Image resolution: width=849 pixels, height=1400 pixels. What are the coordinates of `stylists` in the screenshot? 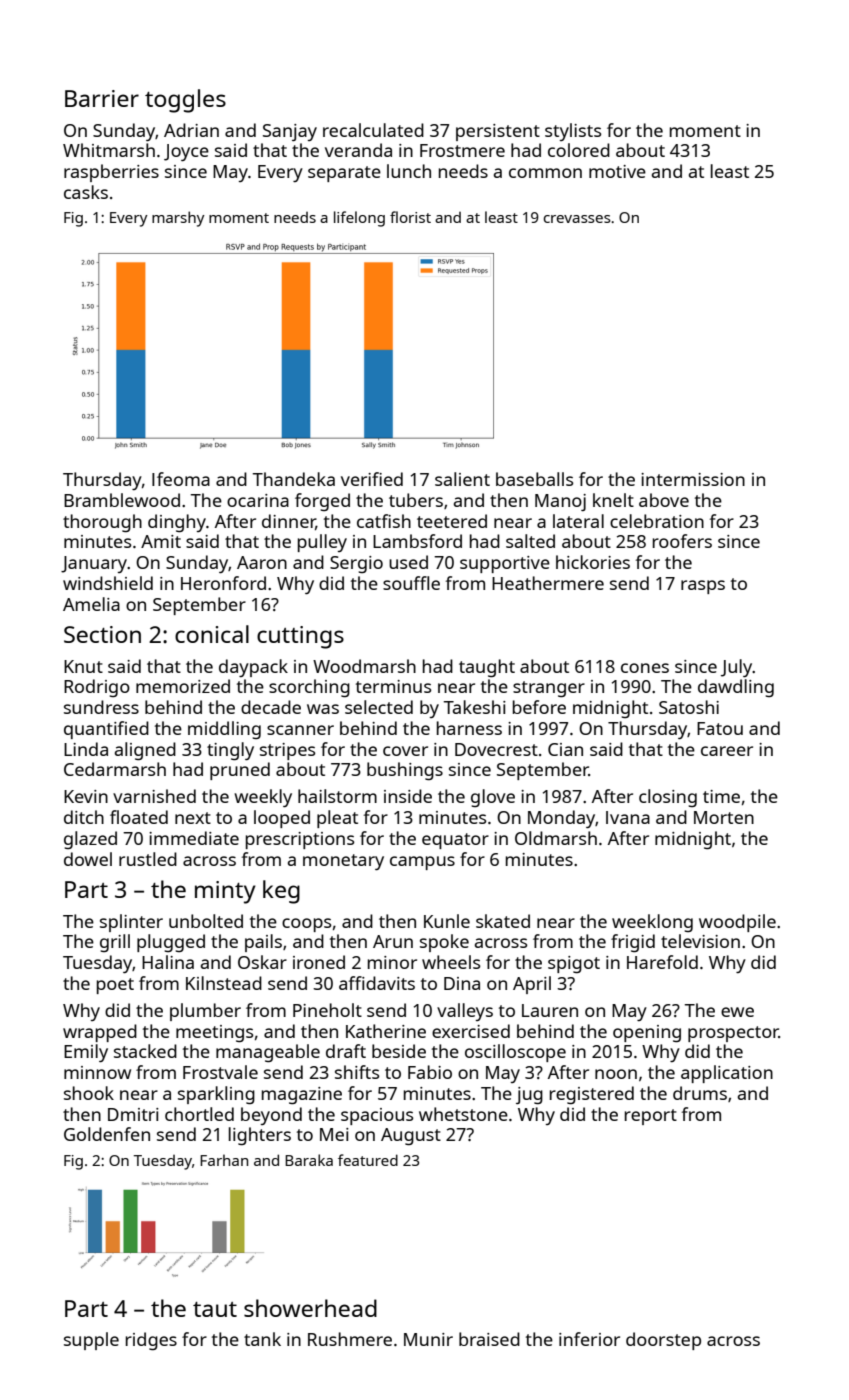 It's located at (573, 132).
